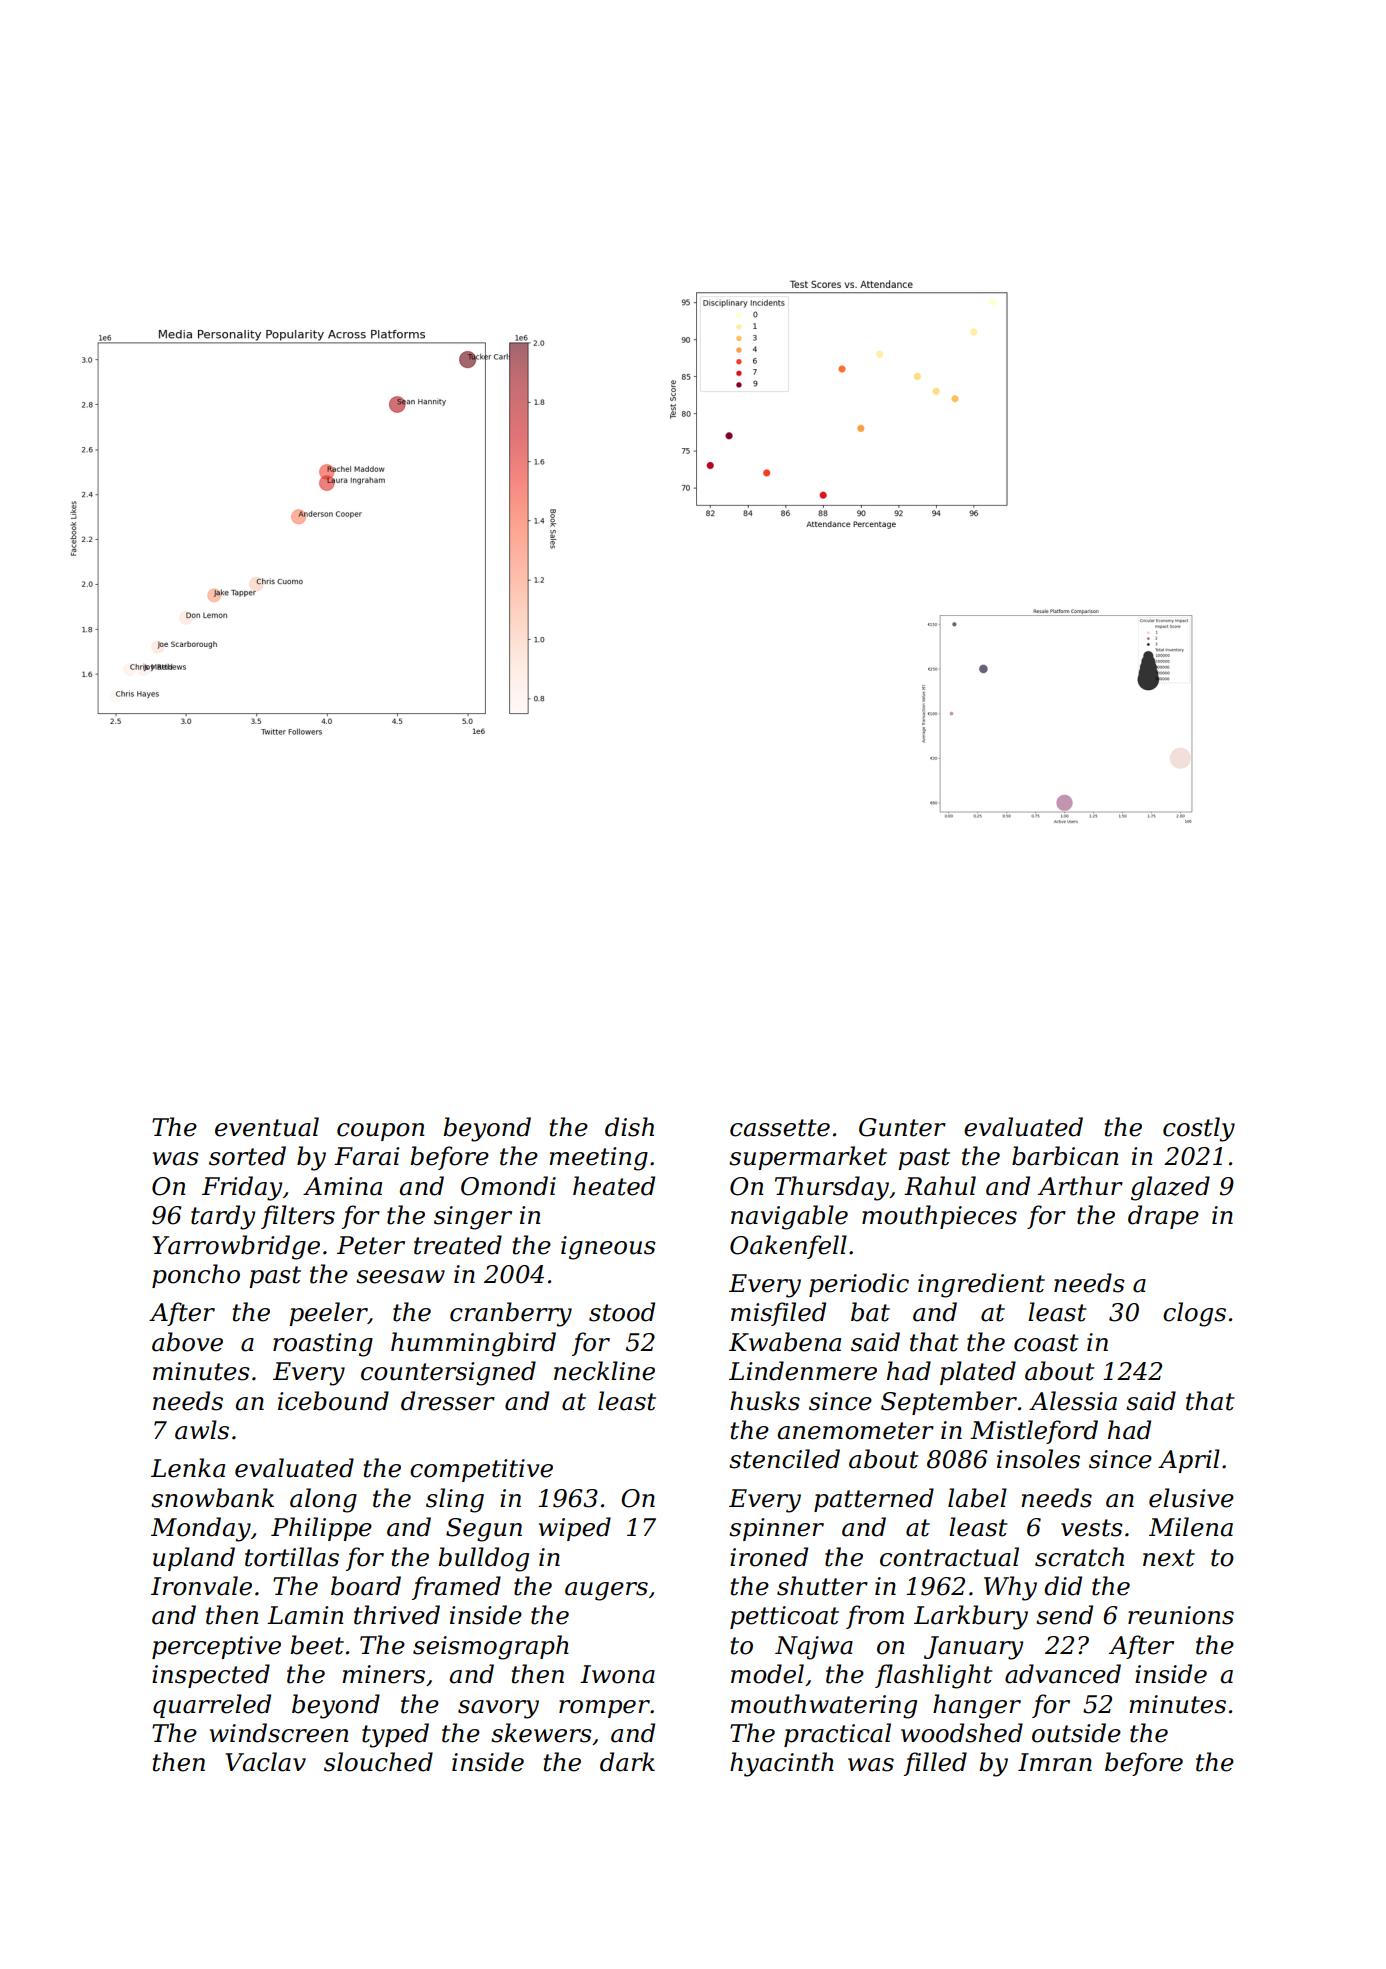  I want to click on did, so click(1063, 1586).
